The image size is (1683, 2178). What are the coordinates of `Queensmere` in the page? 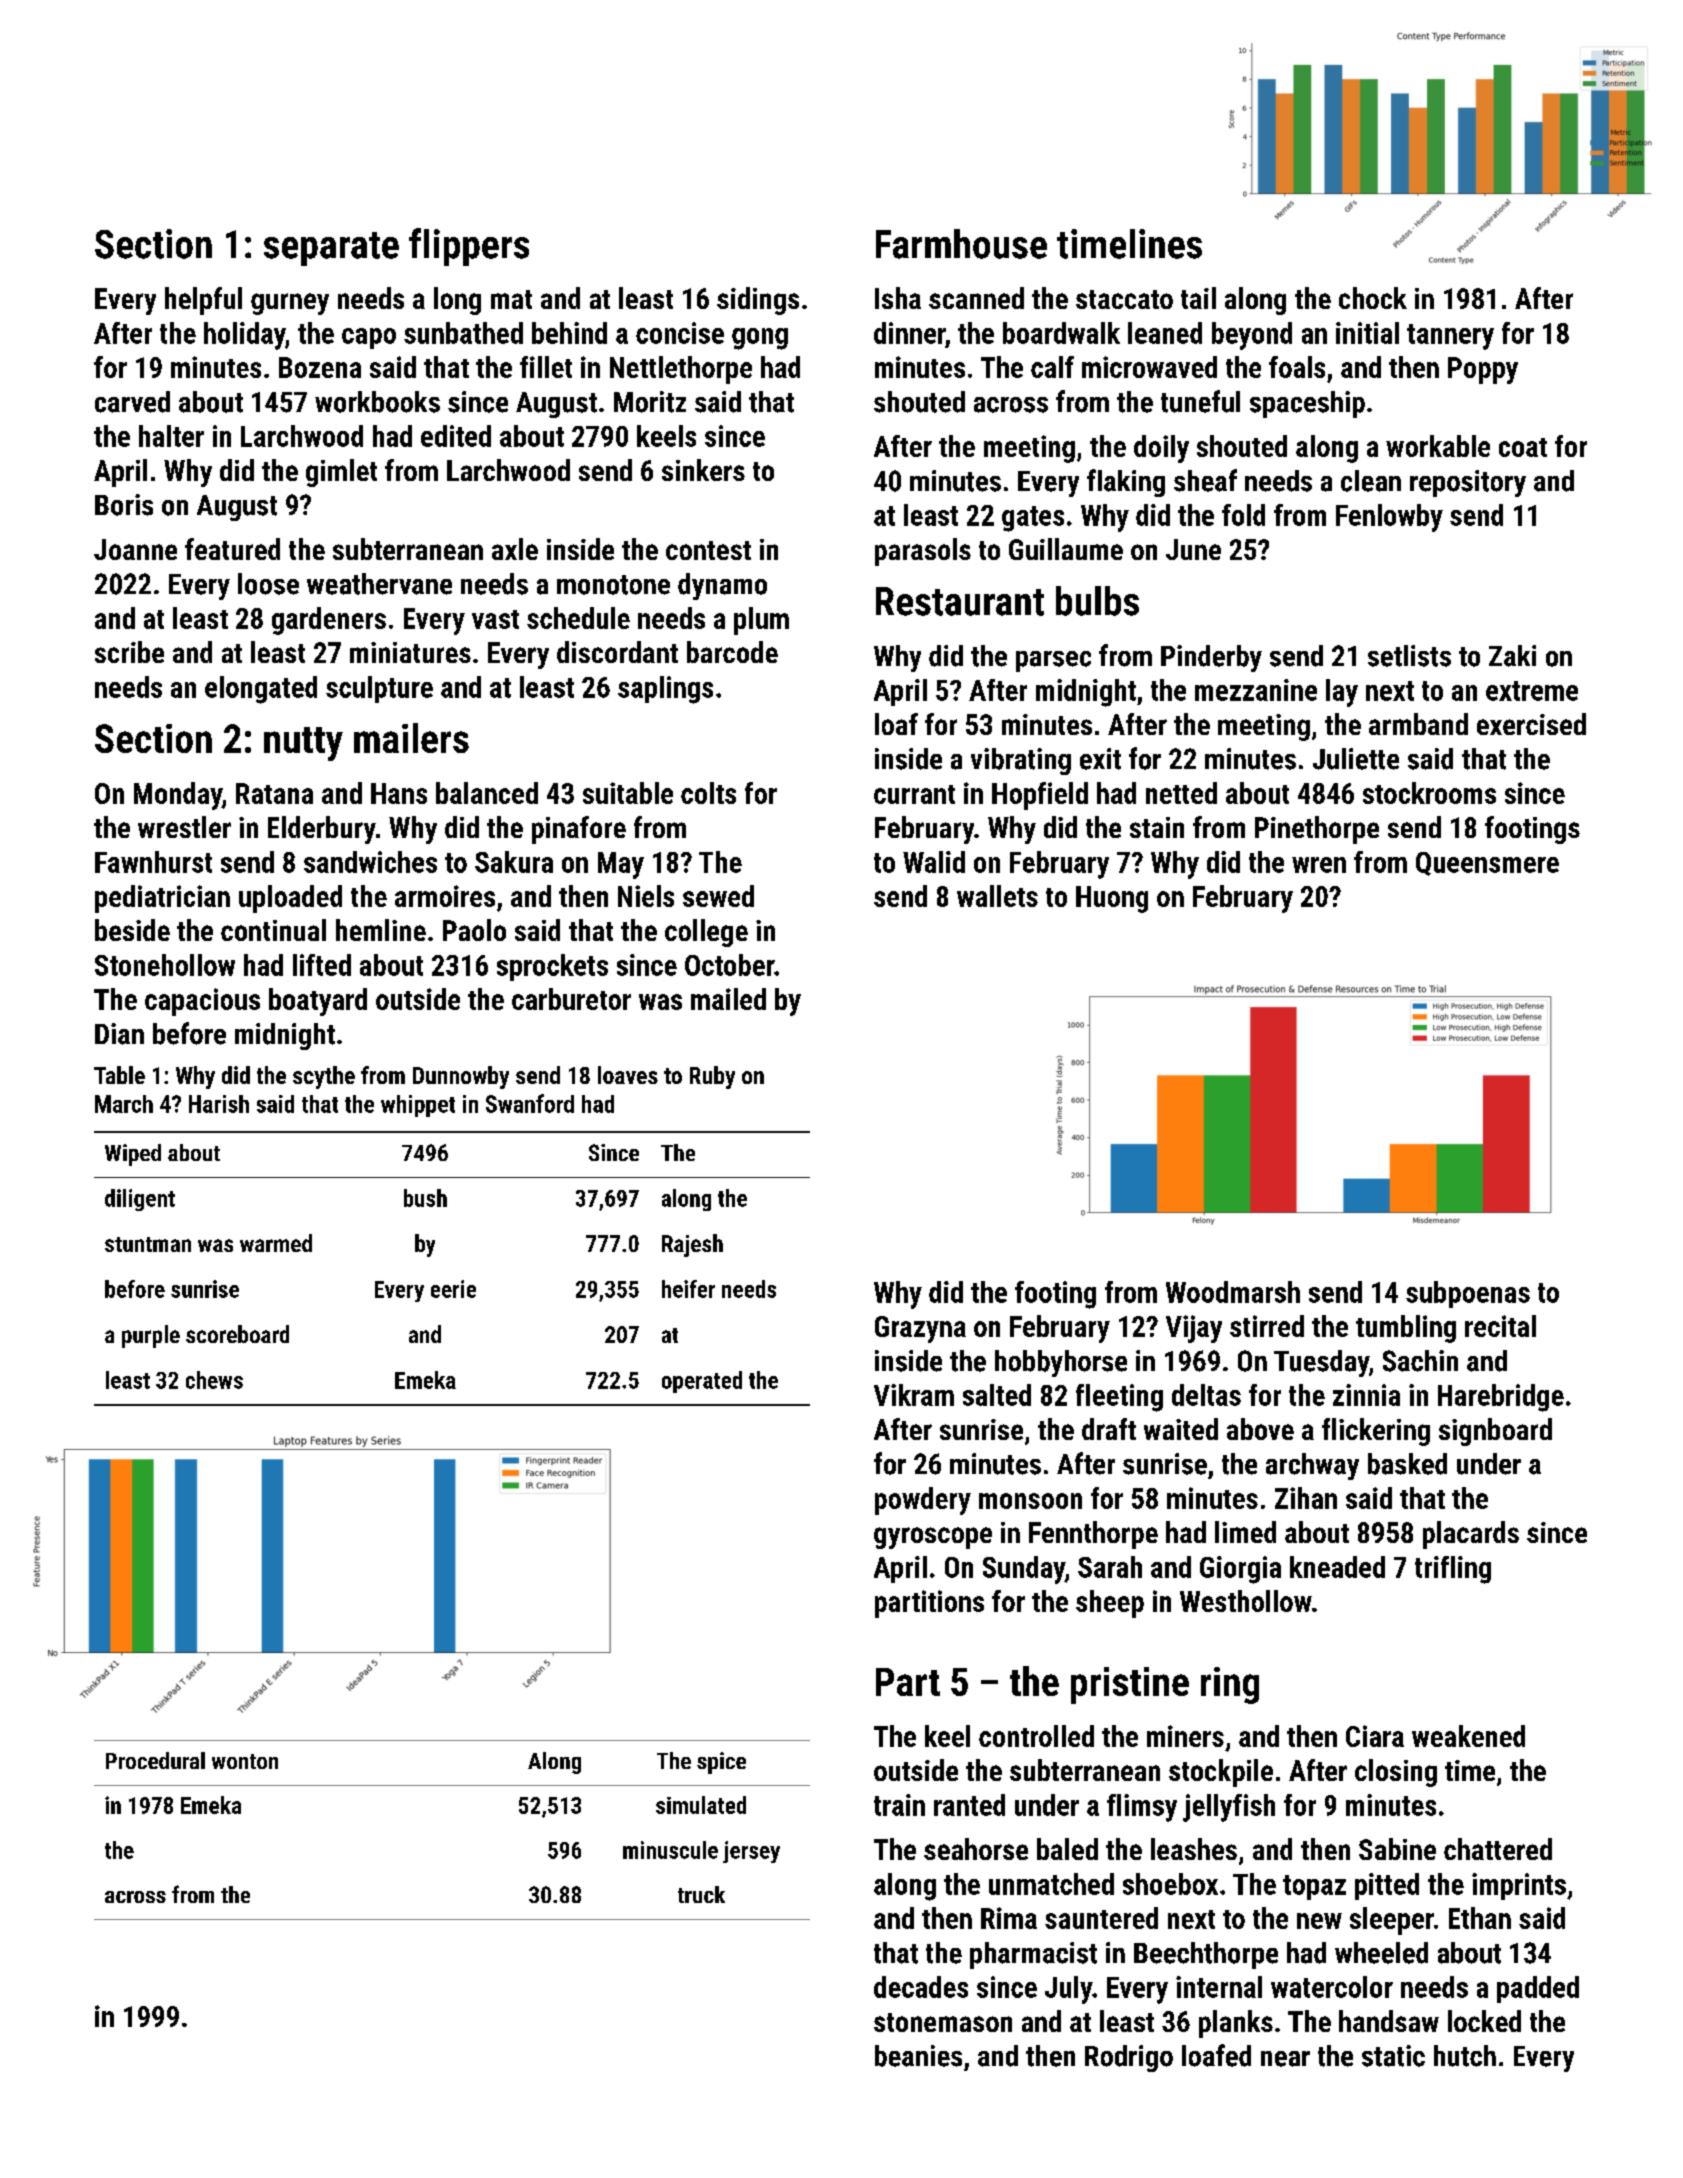 It's located at (1487, 864).
